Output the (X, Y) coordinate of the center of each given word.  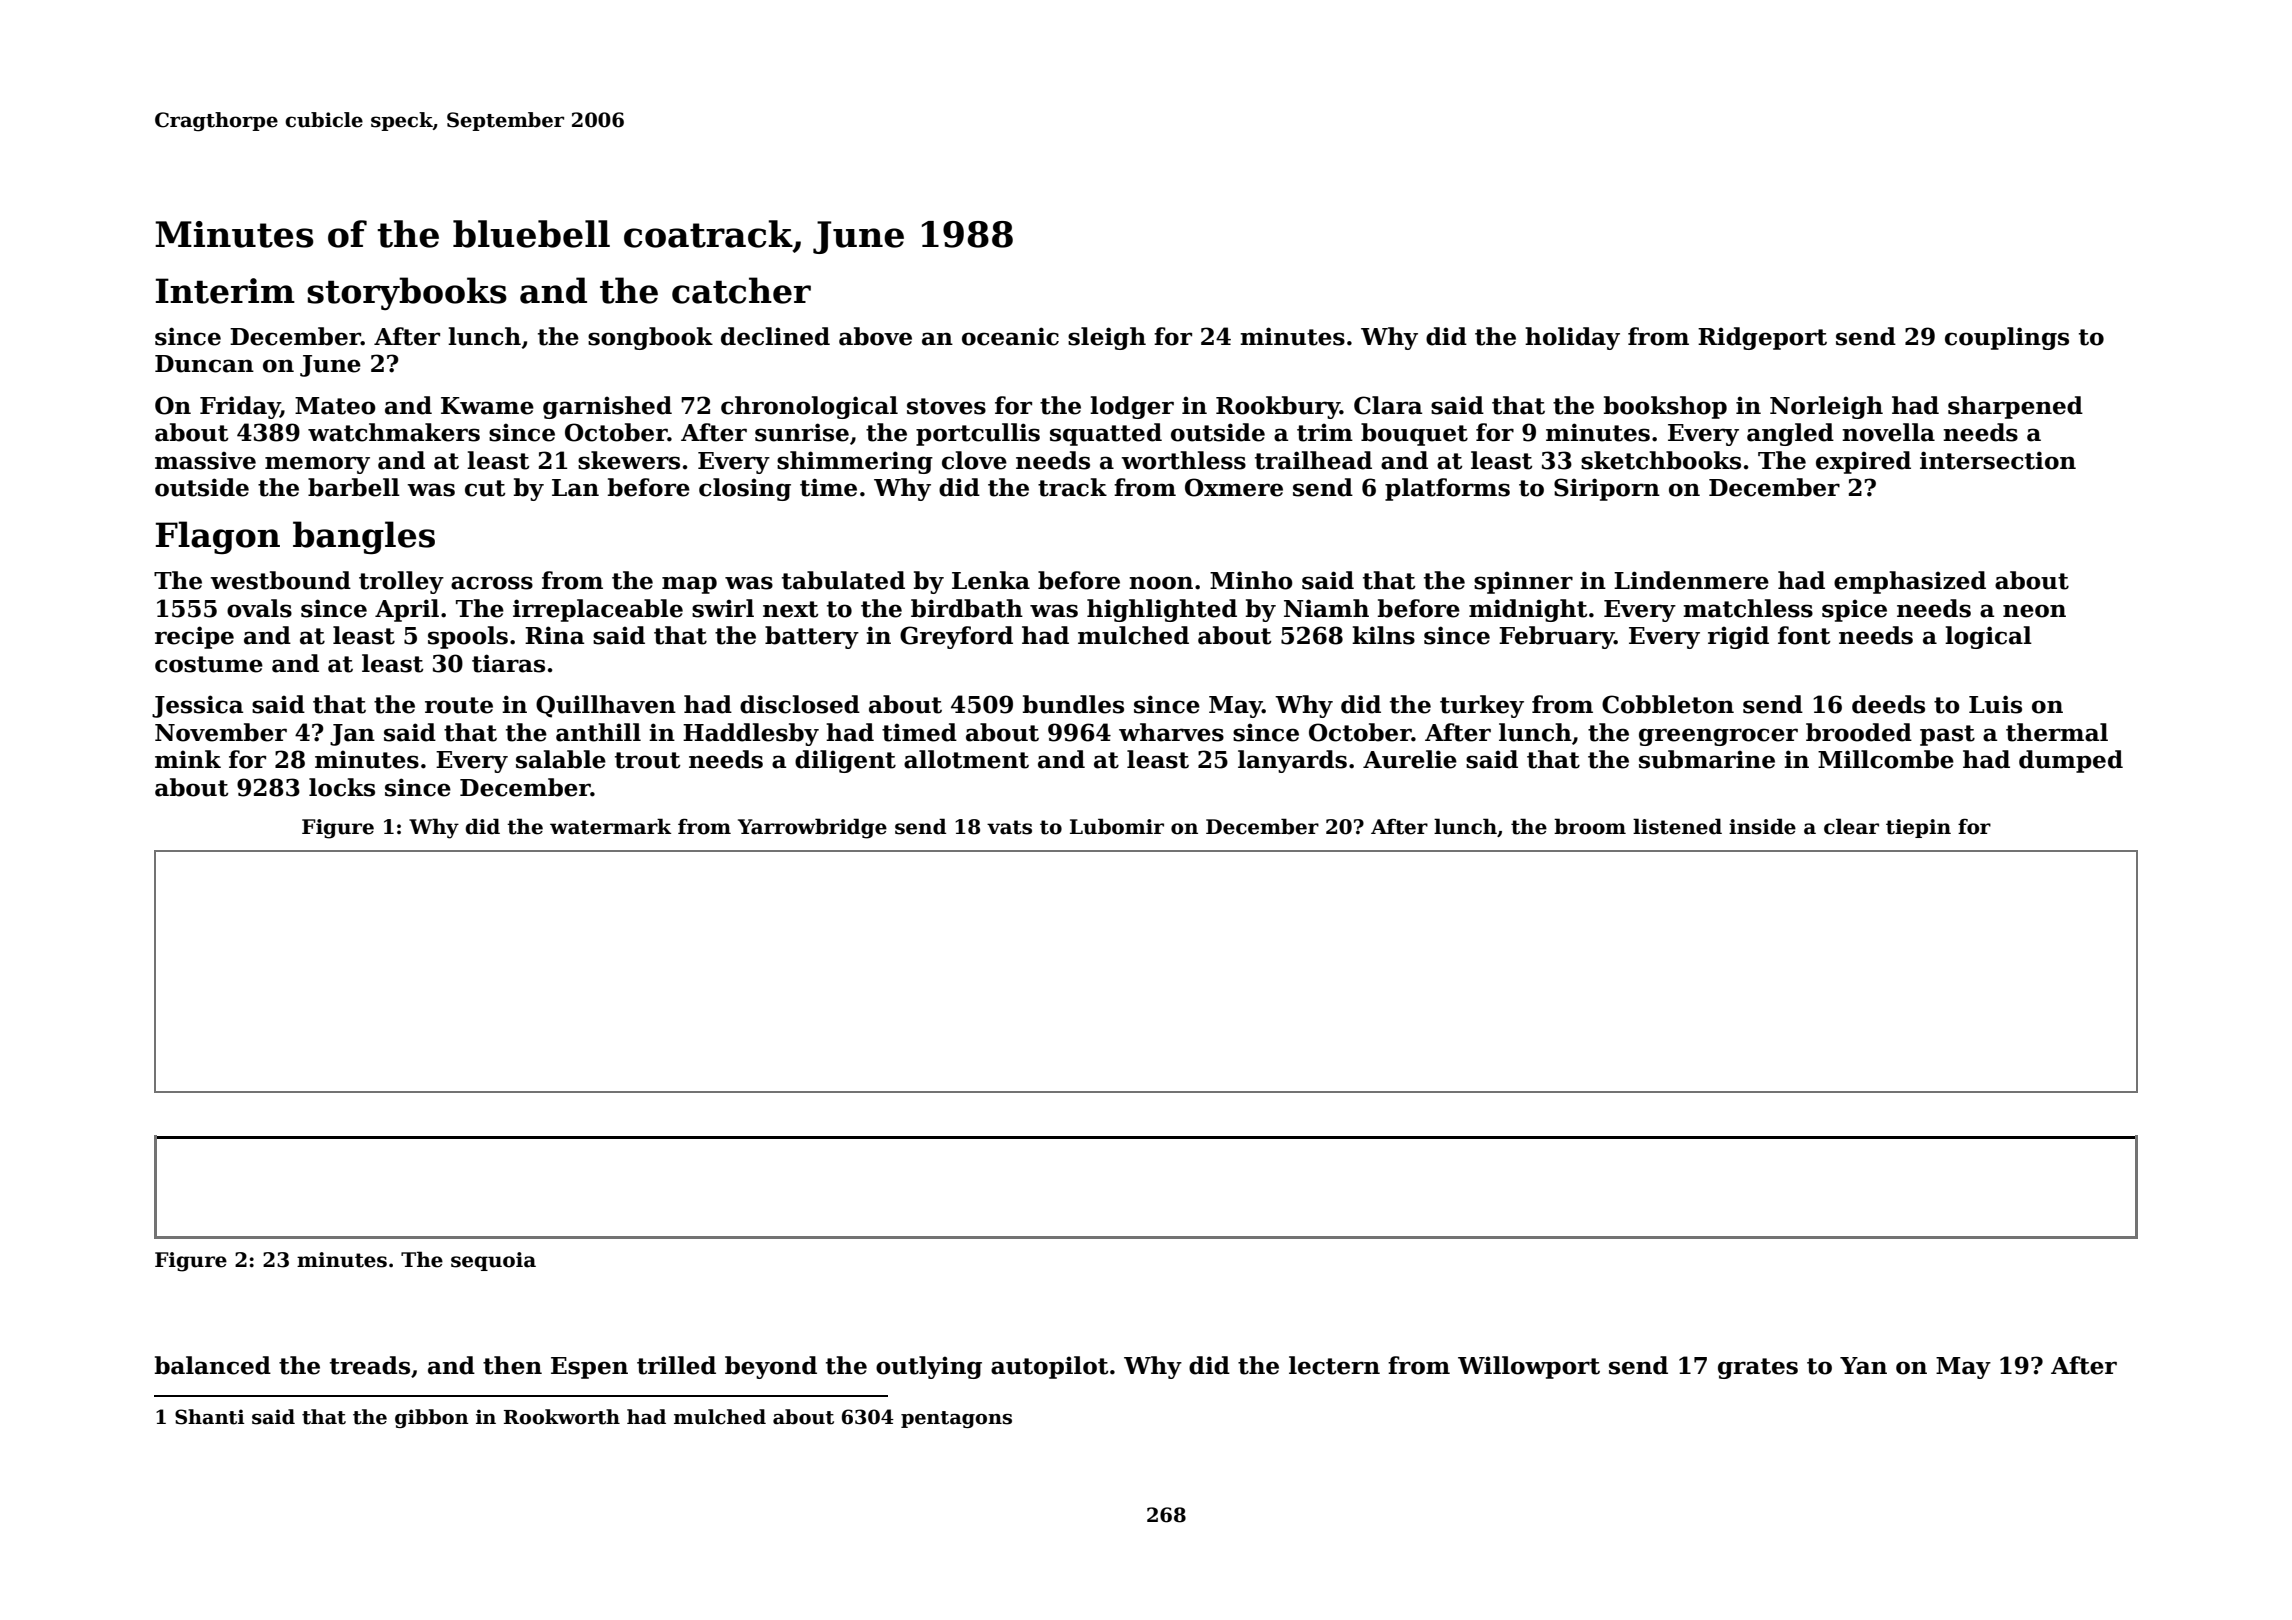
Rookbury (1278, 407)
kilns (1383, 635)
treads (370, 1365)
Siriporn (1607, 489)
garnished (607, 407)
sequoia (493, 1261)
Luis (1995, 704)
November (221, 732)
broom (1590, 826)
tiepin (1918, 828)
